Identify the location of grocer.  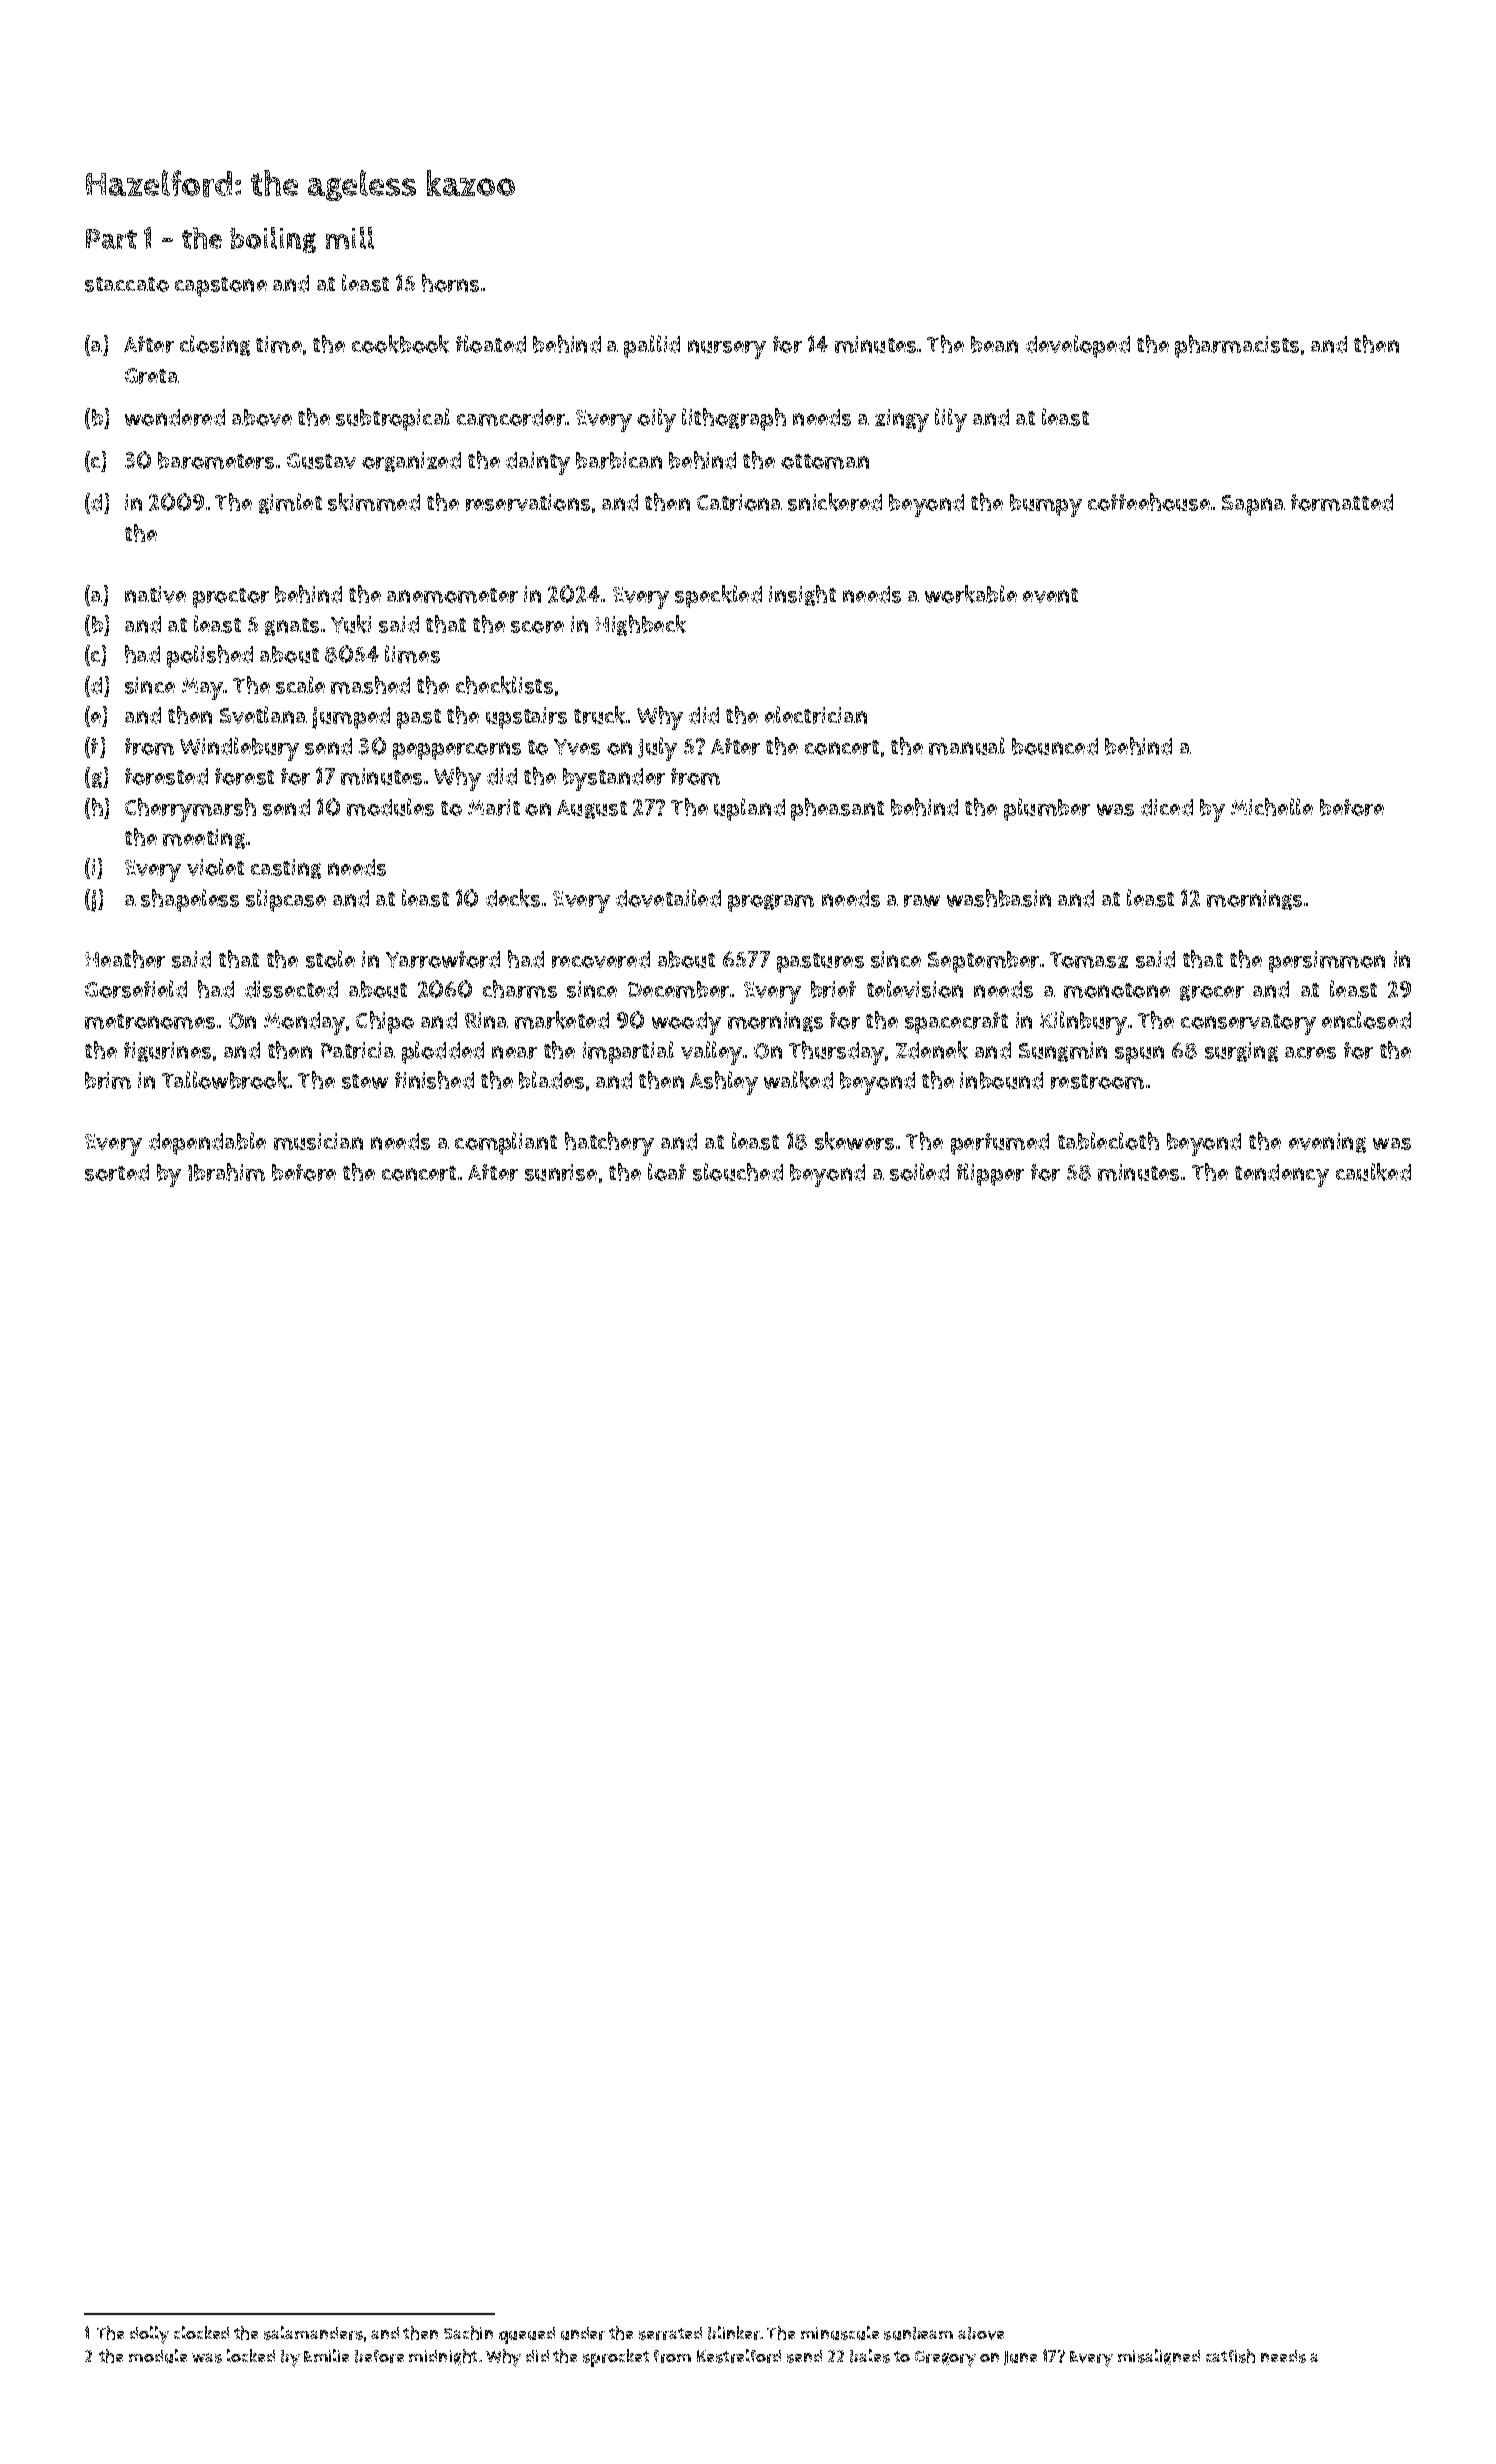
(1212, 993).
